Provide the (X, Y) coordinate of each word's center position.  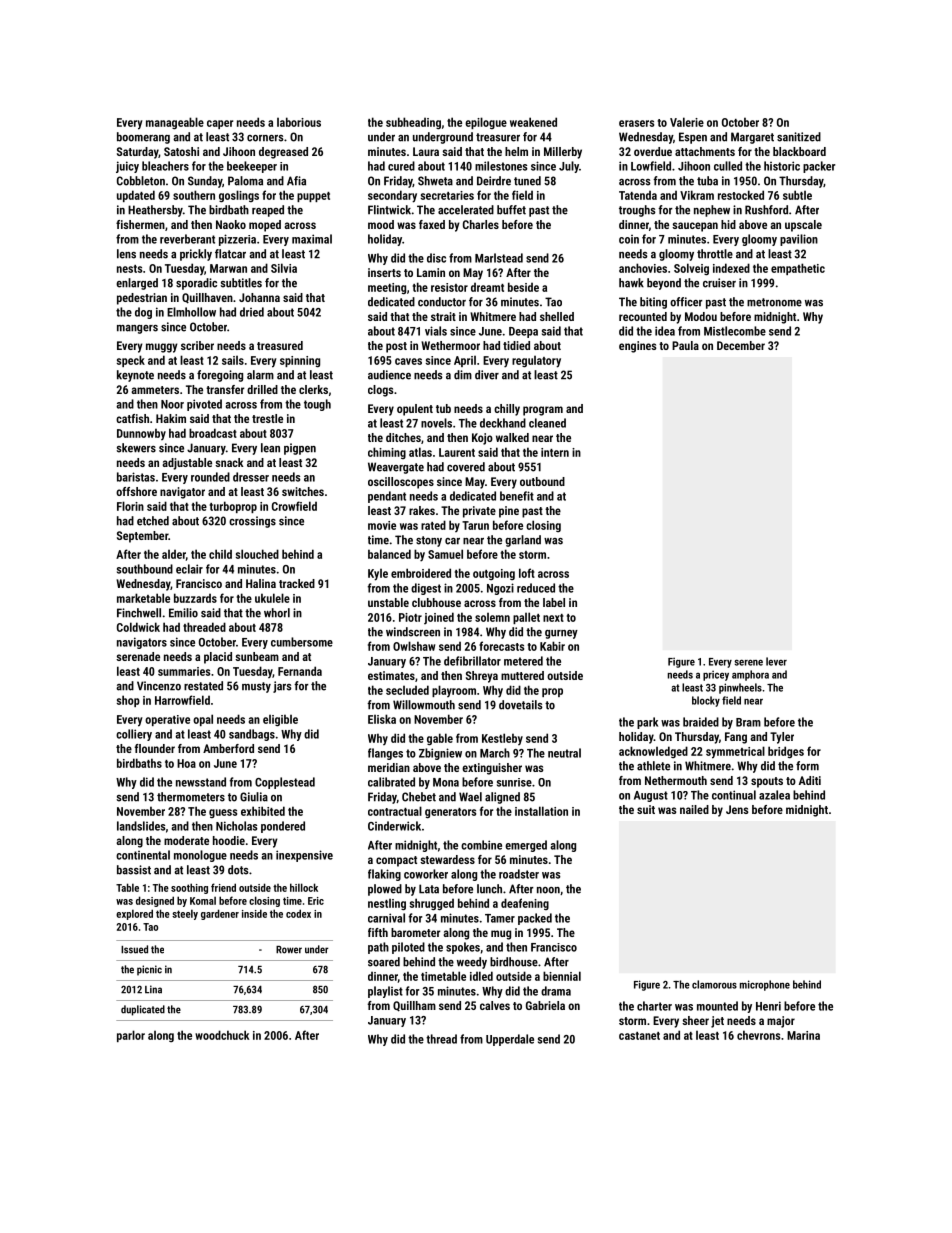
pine (509, 512)
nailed (694, 809)
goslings (239, 196)
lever (776, 661)
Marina (803, 1035)
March (495, 753)
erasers (636, 123)
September (142, 537)
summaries (184, 671)
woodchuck (222, 1035)
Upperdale (510, 1040)
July (569, 167)
